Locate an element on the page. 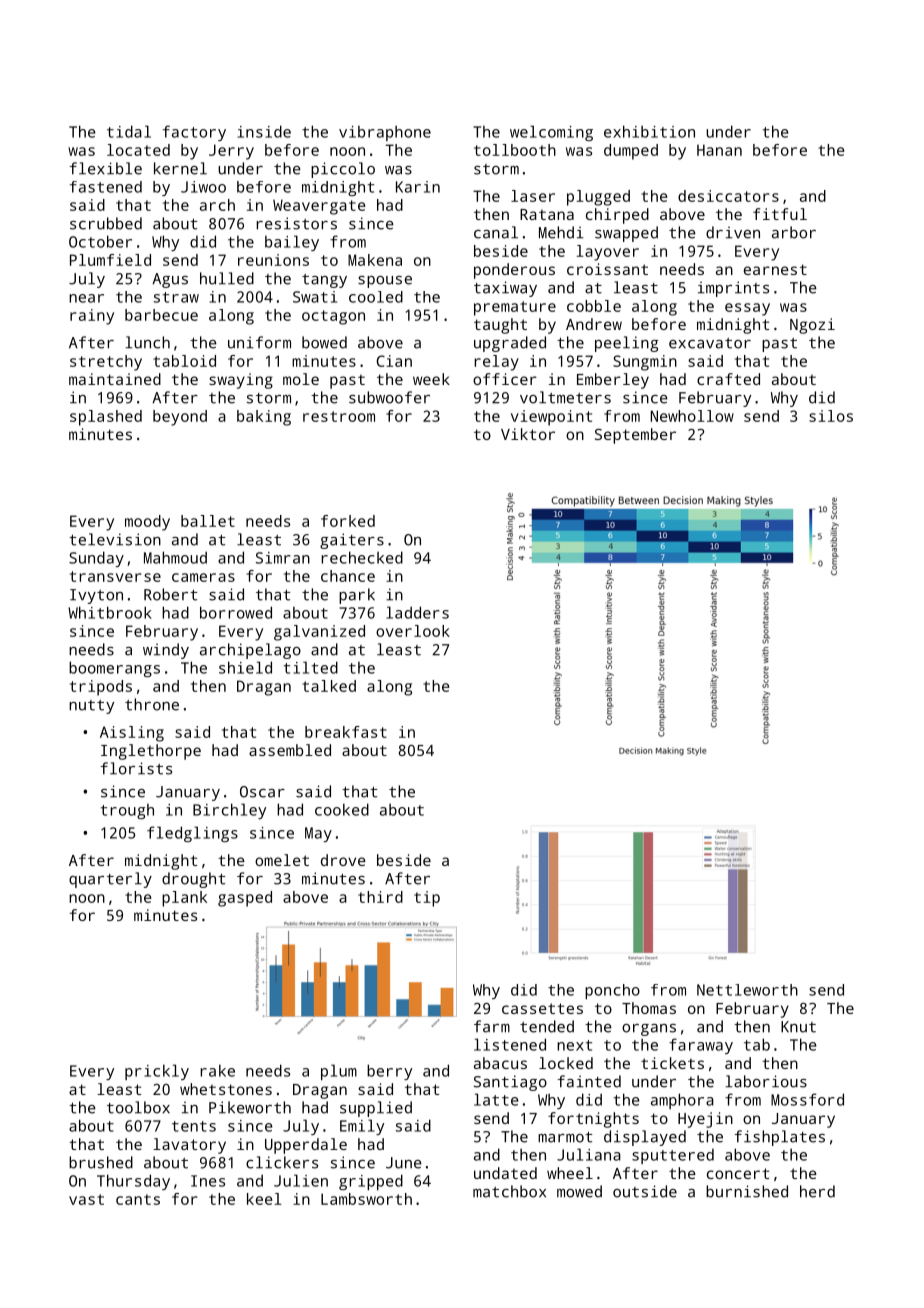 The height and width of the image is (1308, 924). silos is located at coordinates (831, 416).
